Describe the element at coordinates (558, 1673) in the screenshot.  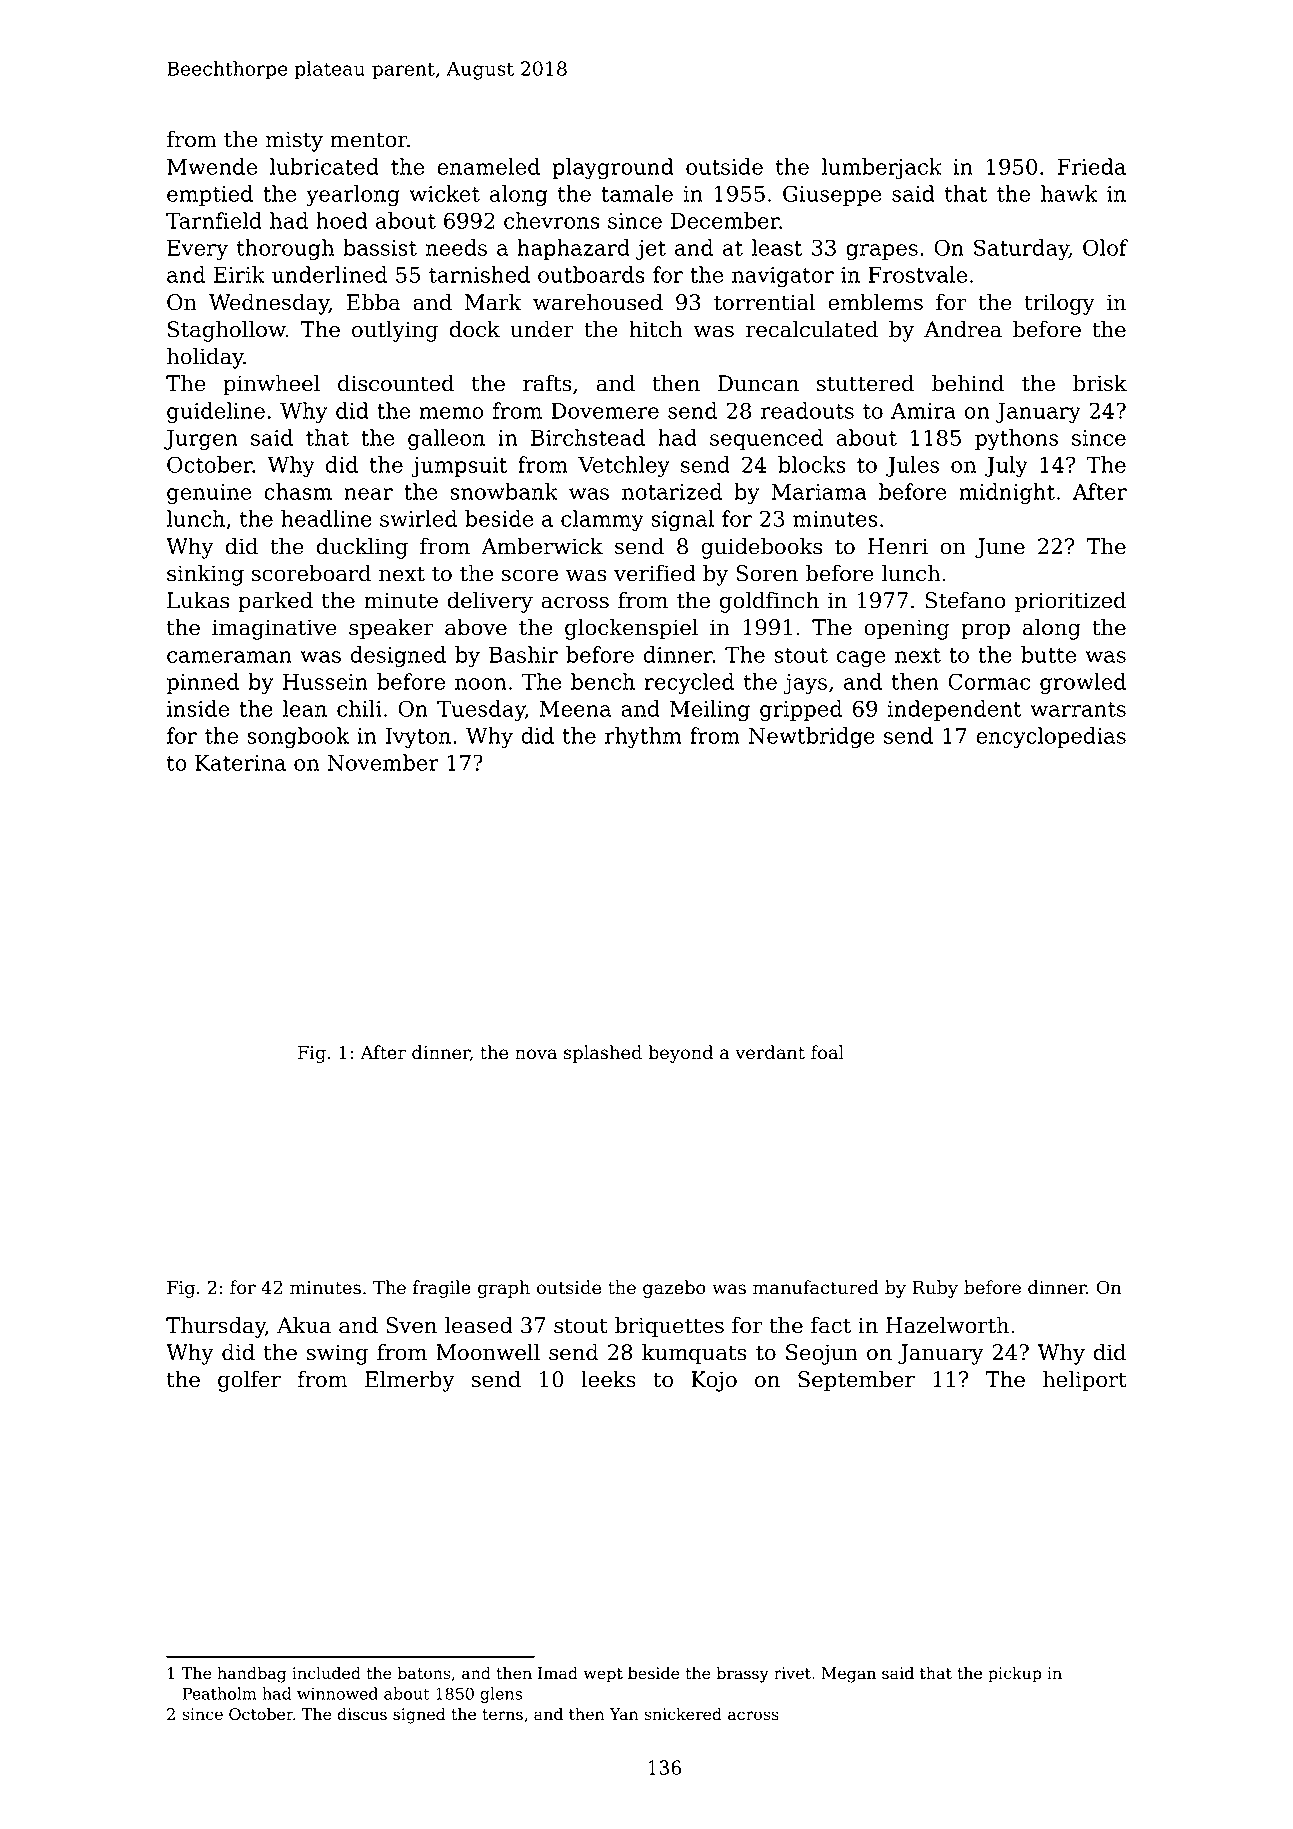
I see `Imad` at that location.
